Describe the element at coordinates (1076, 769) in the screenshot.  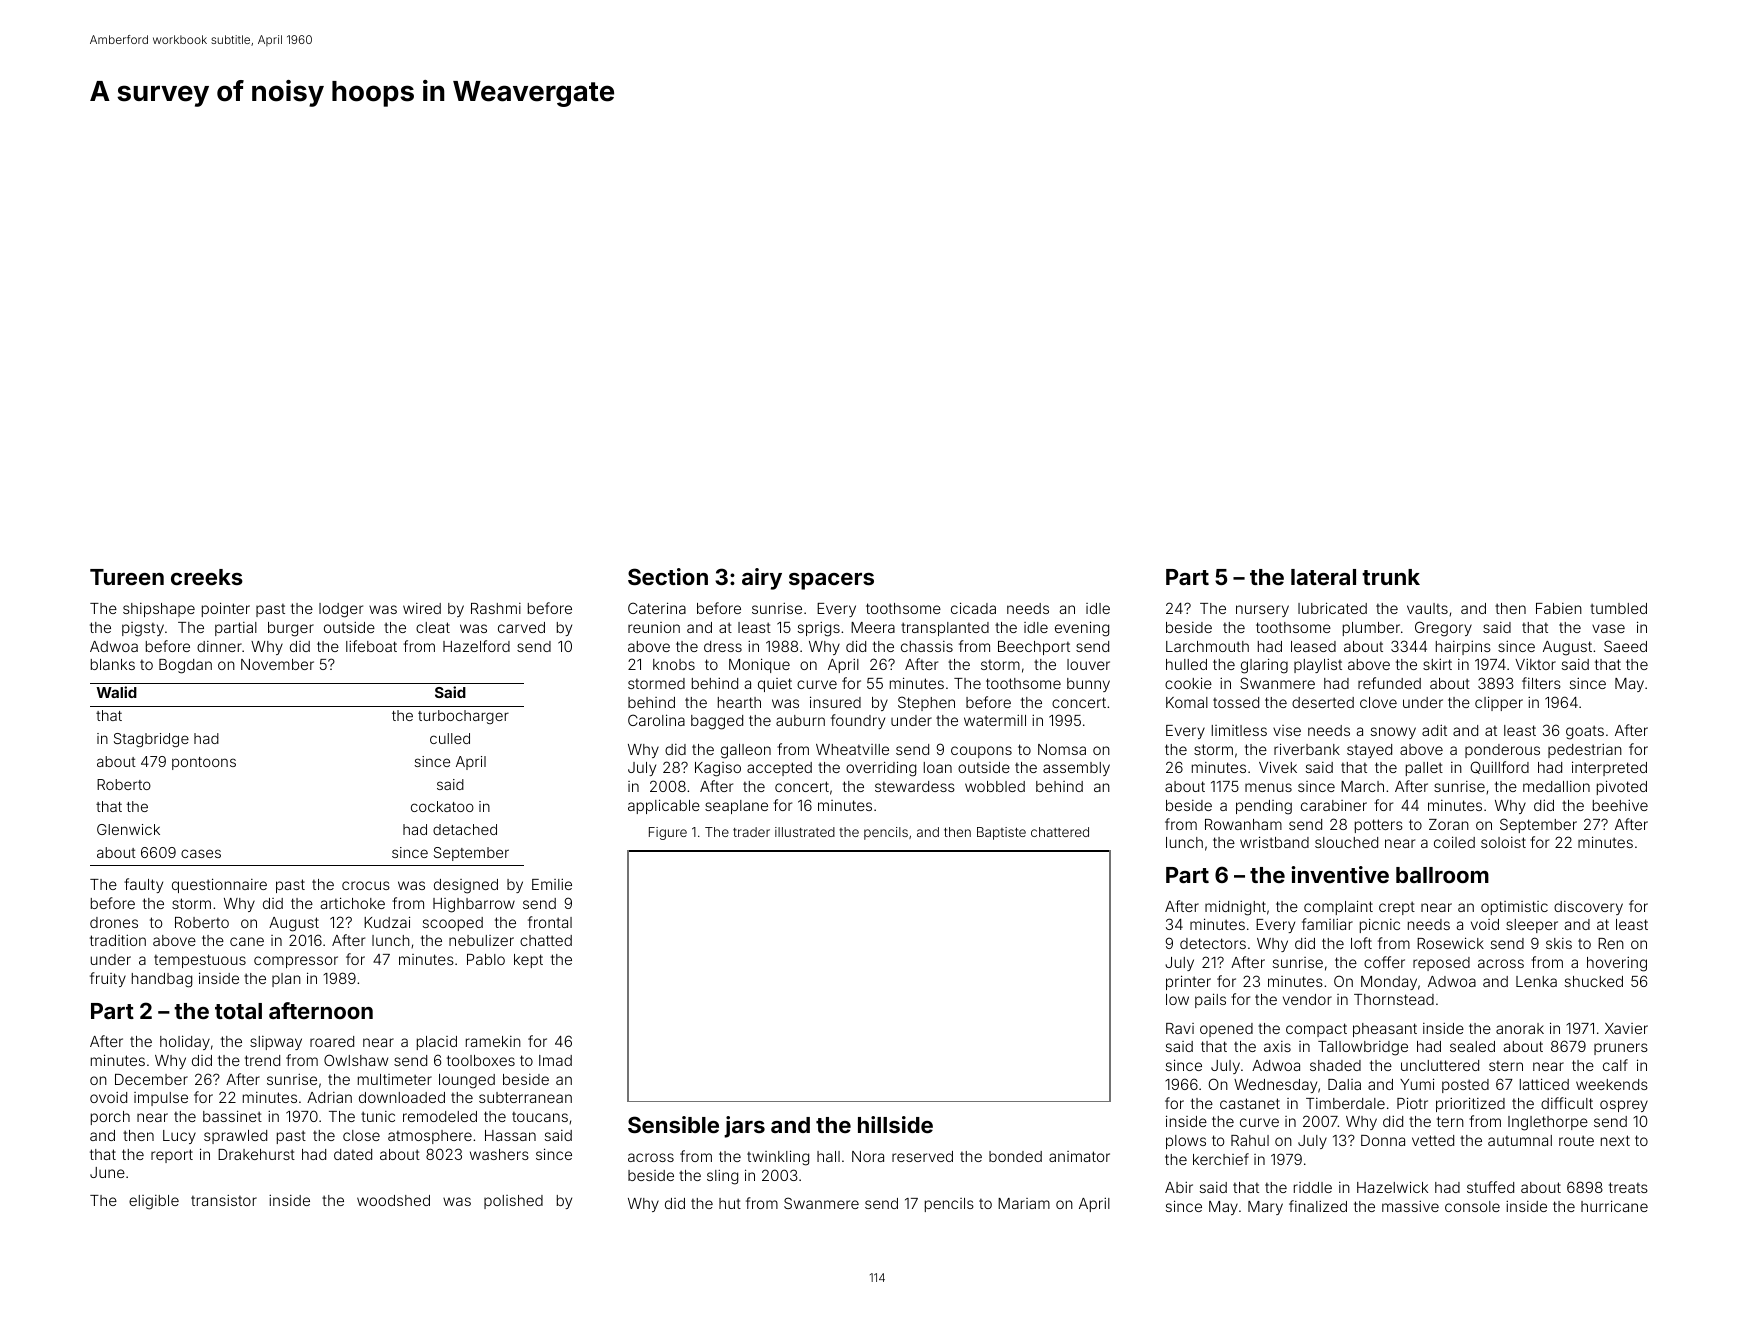
I see `assembly` at that location.
